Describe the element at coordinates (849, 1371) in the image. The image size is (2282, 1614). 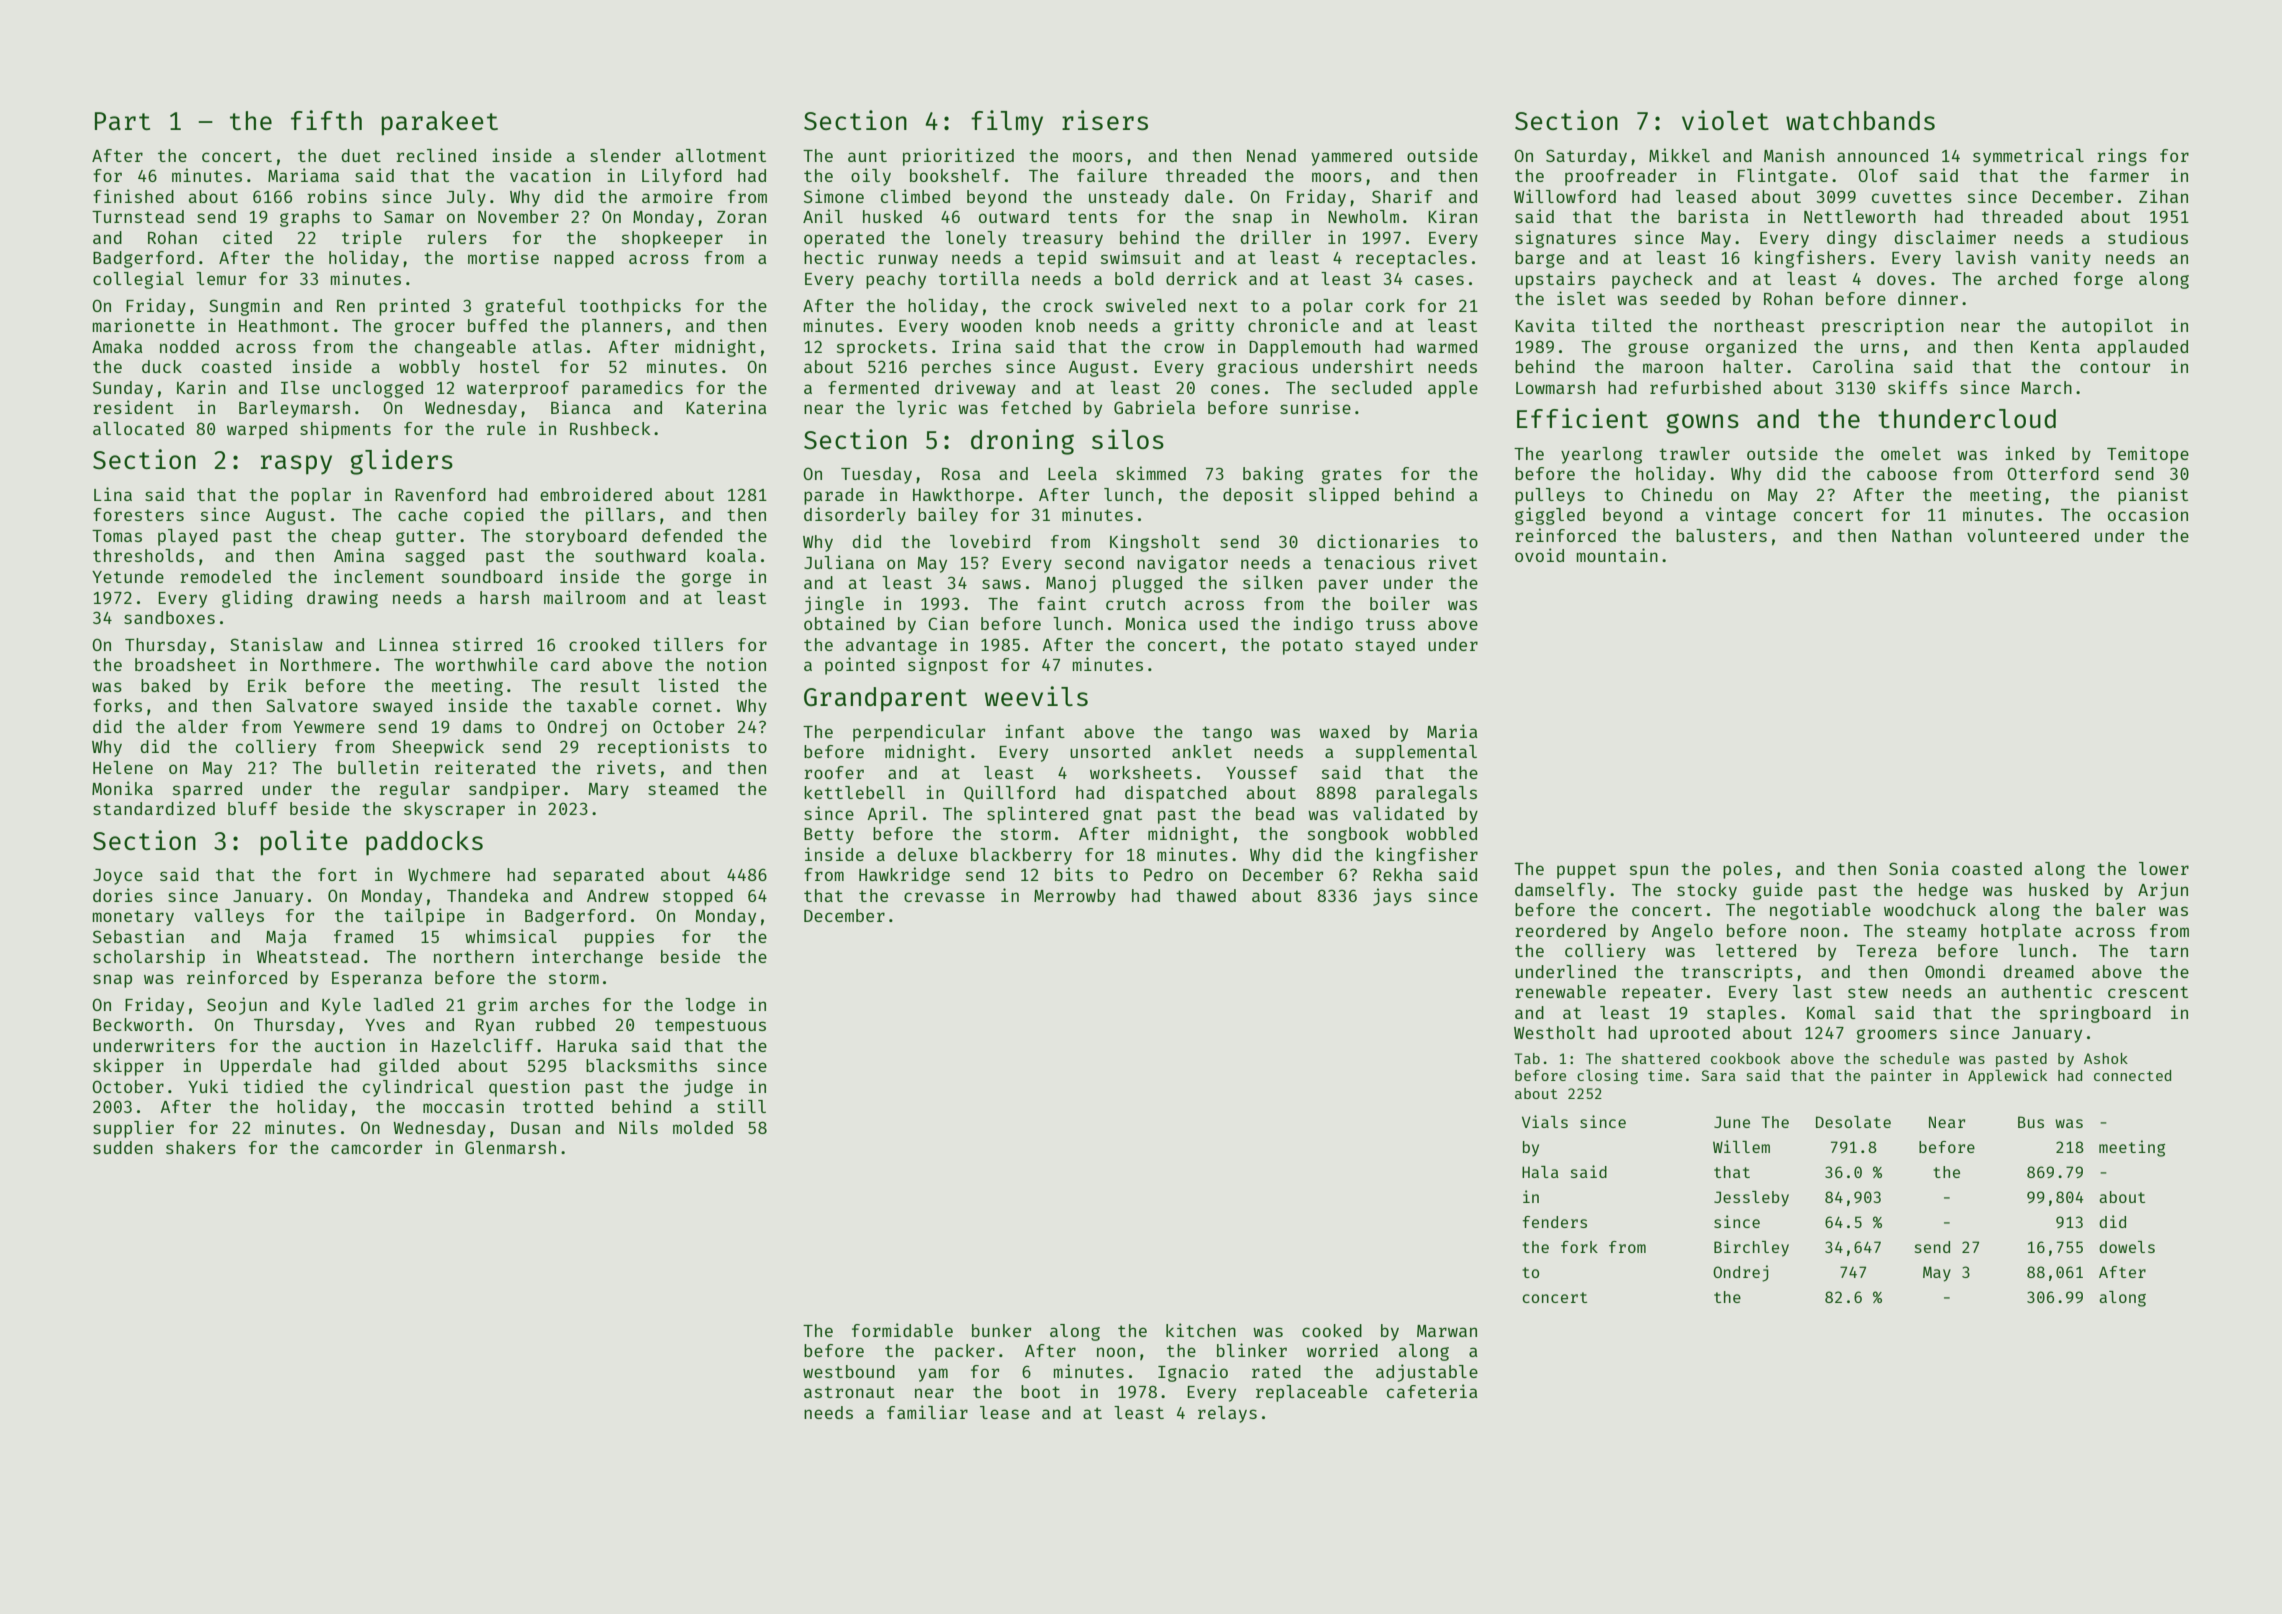
I see `westbound` at that location.
